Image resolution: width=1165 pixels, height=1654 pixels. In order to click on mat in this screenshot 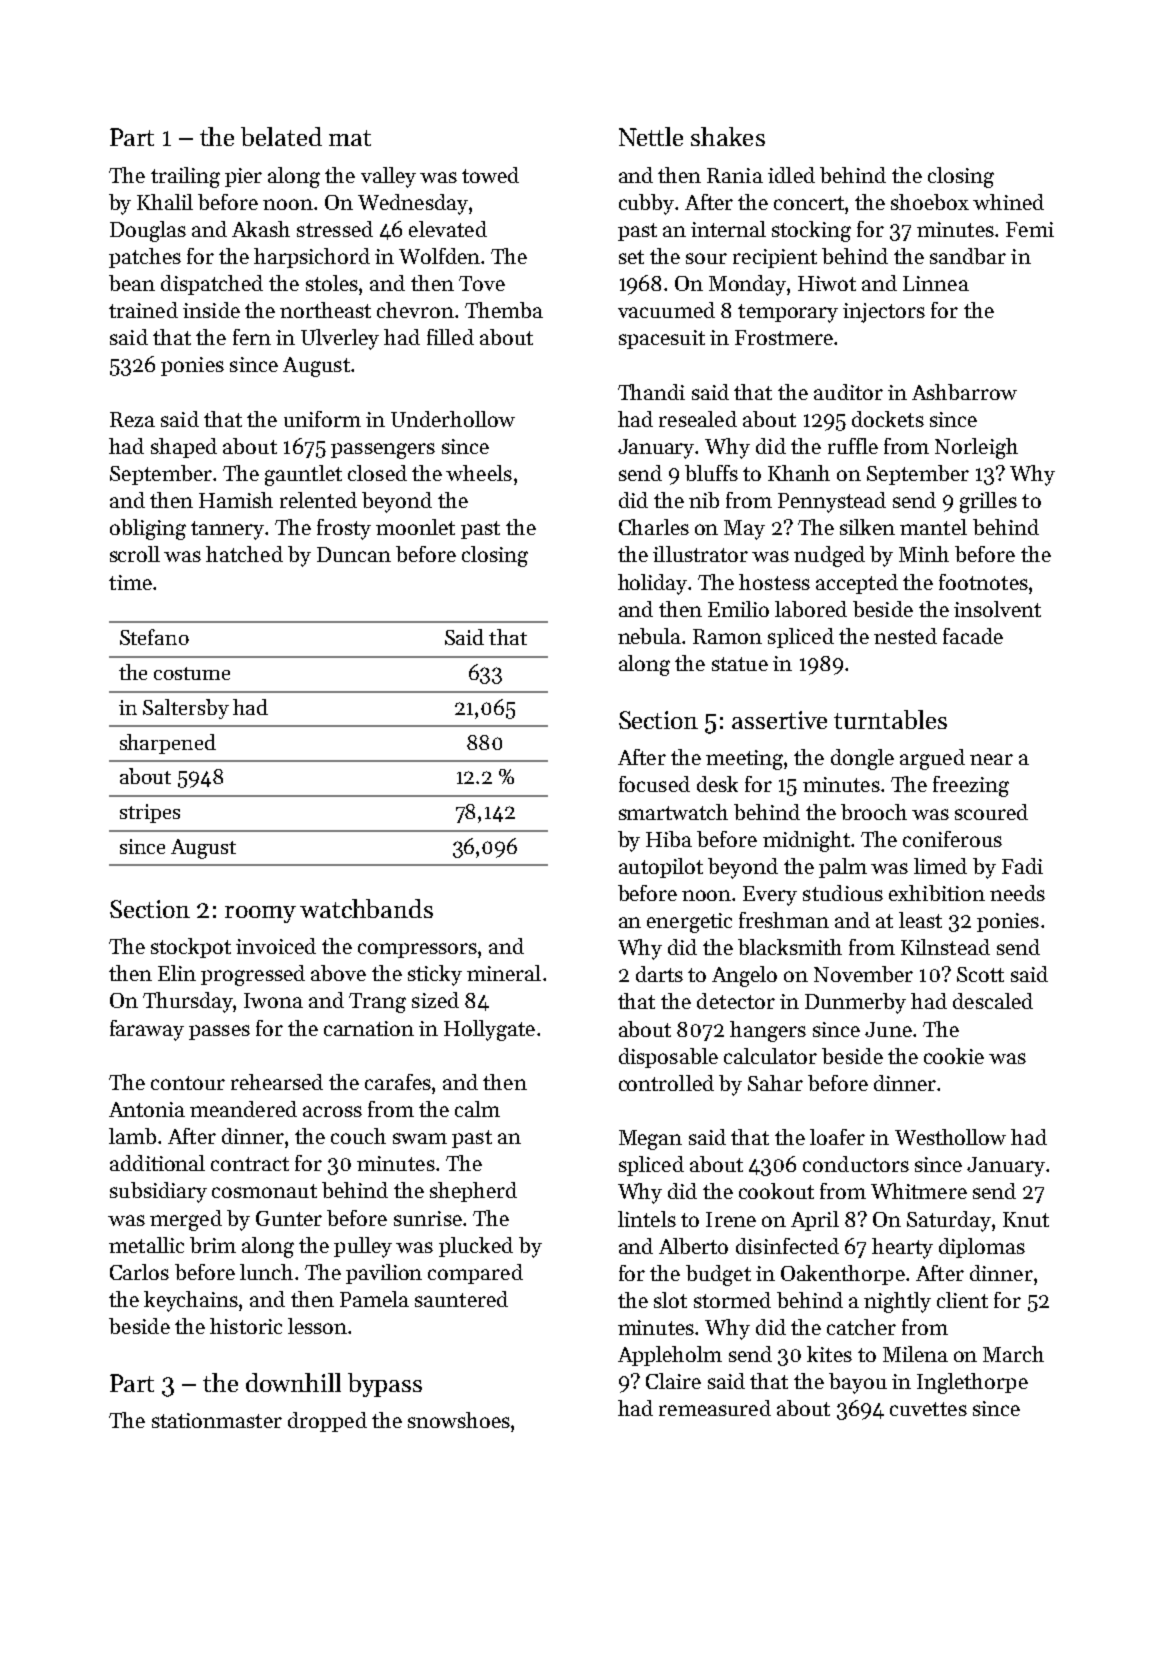, I will do `click(350, 138)`.
